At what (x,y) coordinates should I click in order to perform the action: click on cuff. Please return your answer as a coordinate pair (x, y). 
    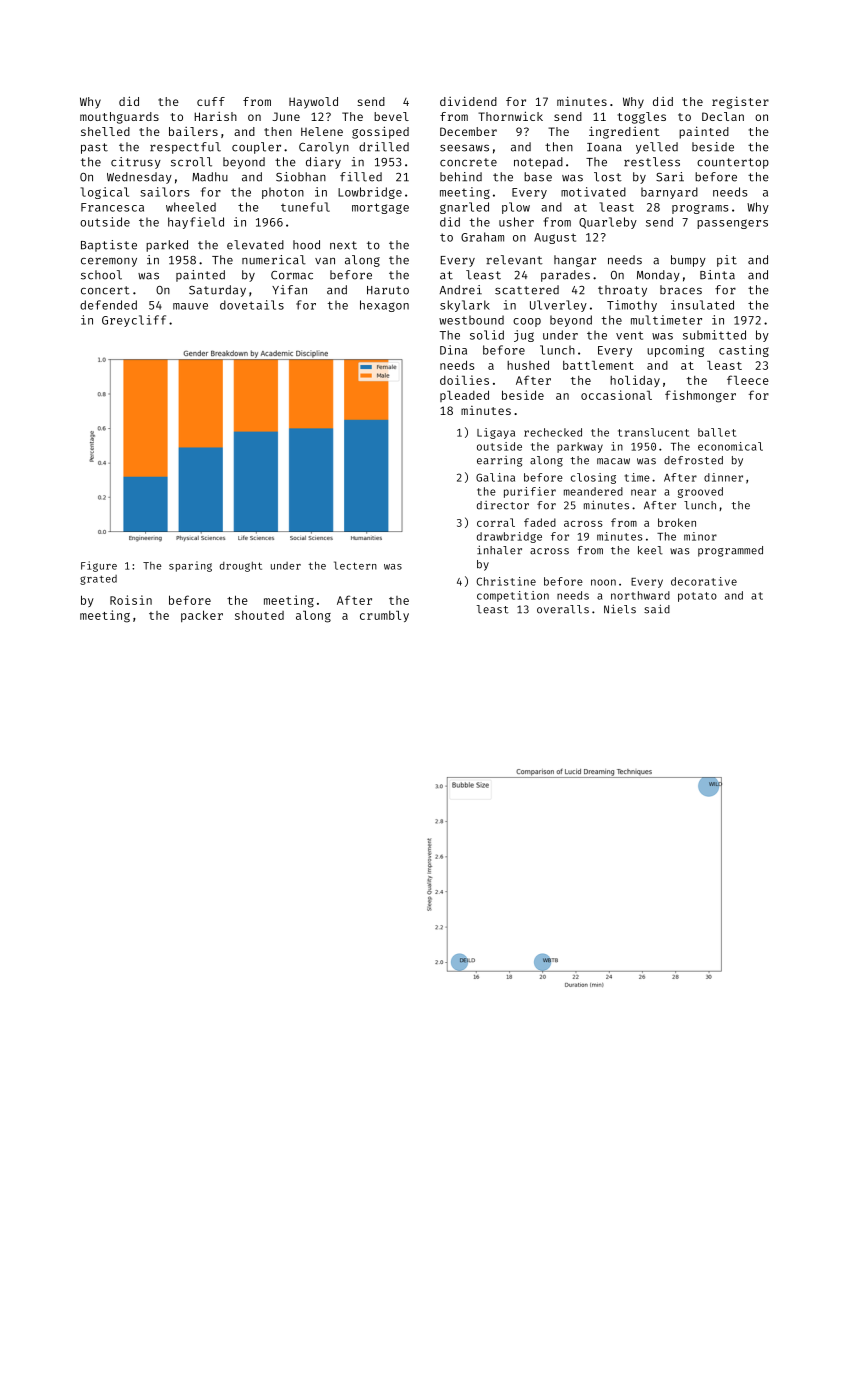
    Looking at the image, I should click on (211, 101).
